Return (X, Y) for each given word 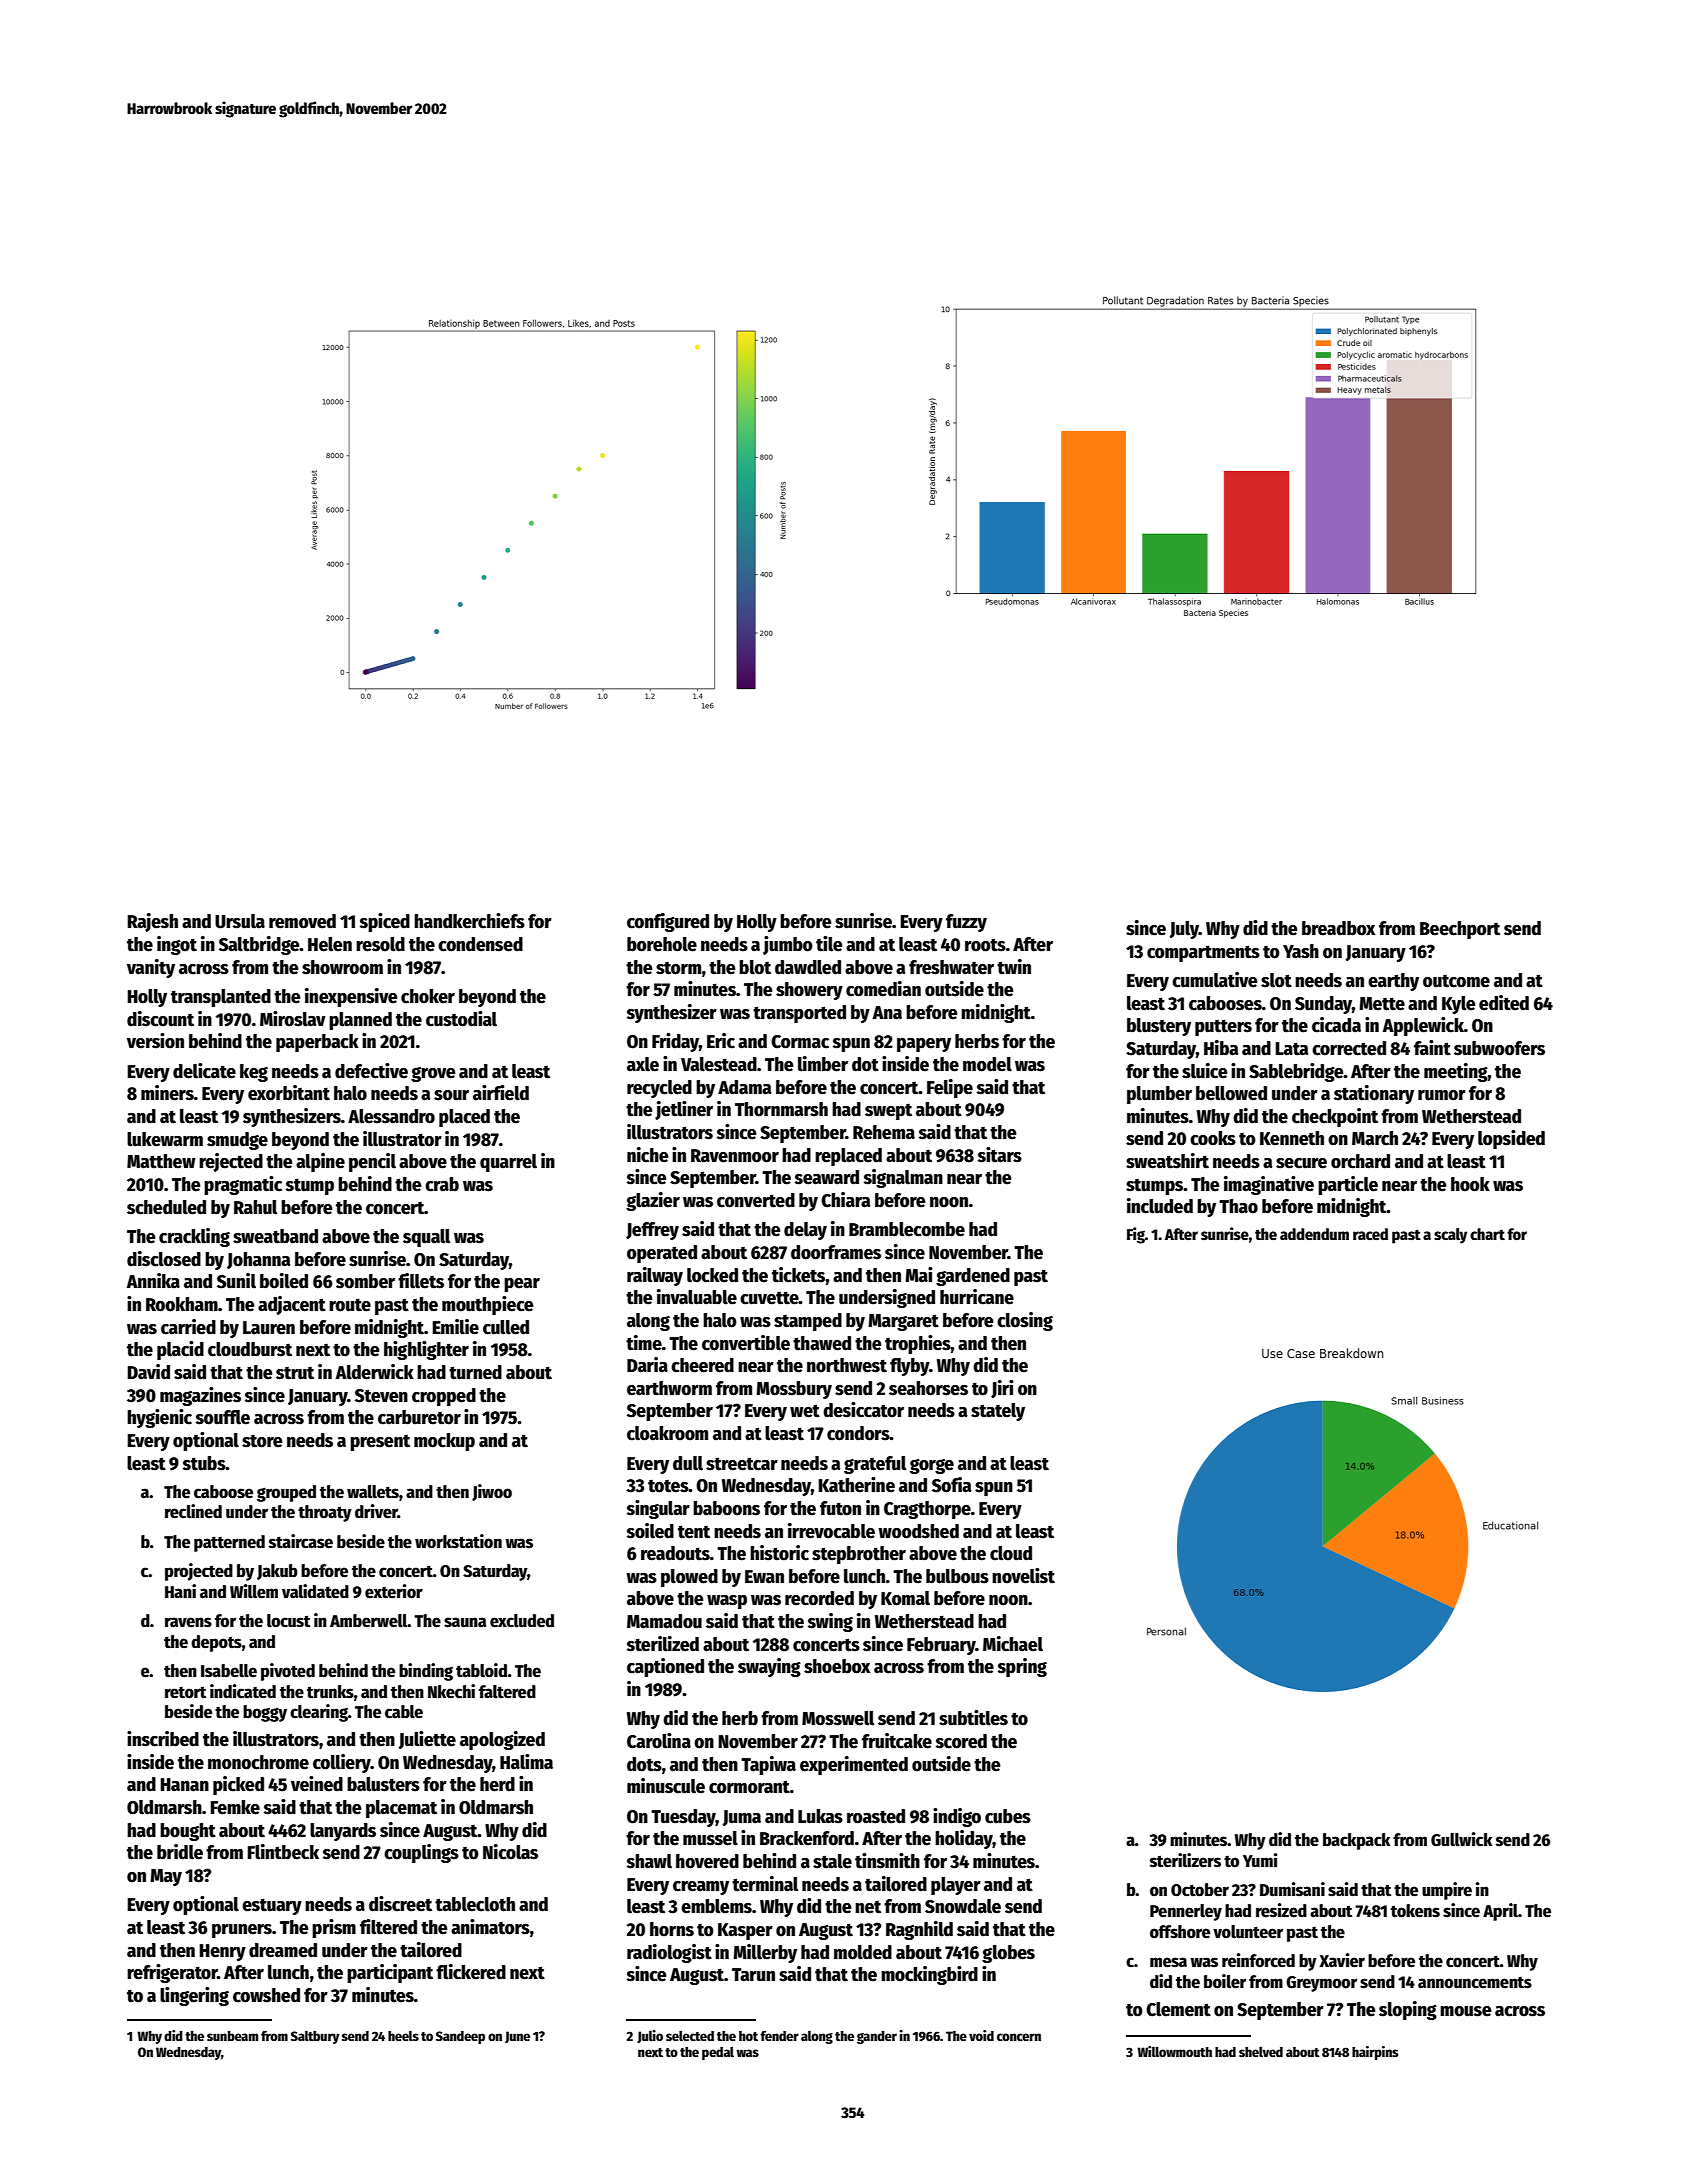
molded (863, 1952)
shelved (1261, 2052)
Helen (330, 944)
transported (799, 1014)
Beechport (1460, 930)
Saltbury (315, 2037)
